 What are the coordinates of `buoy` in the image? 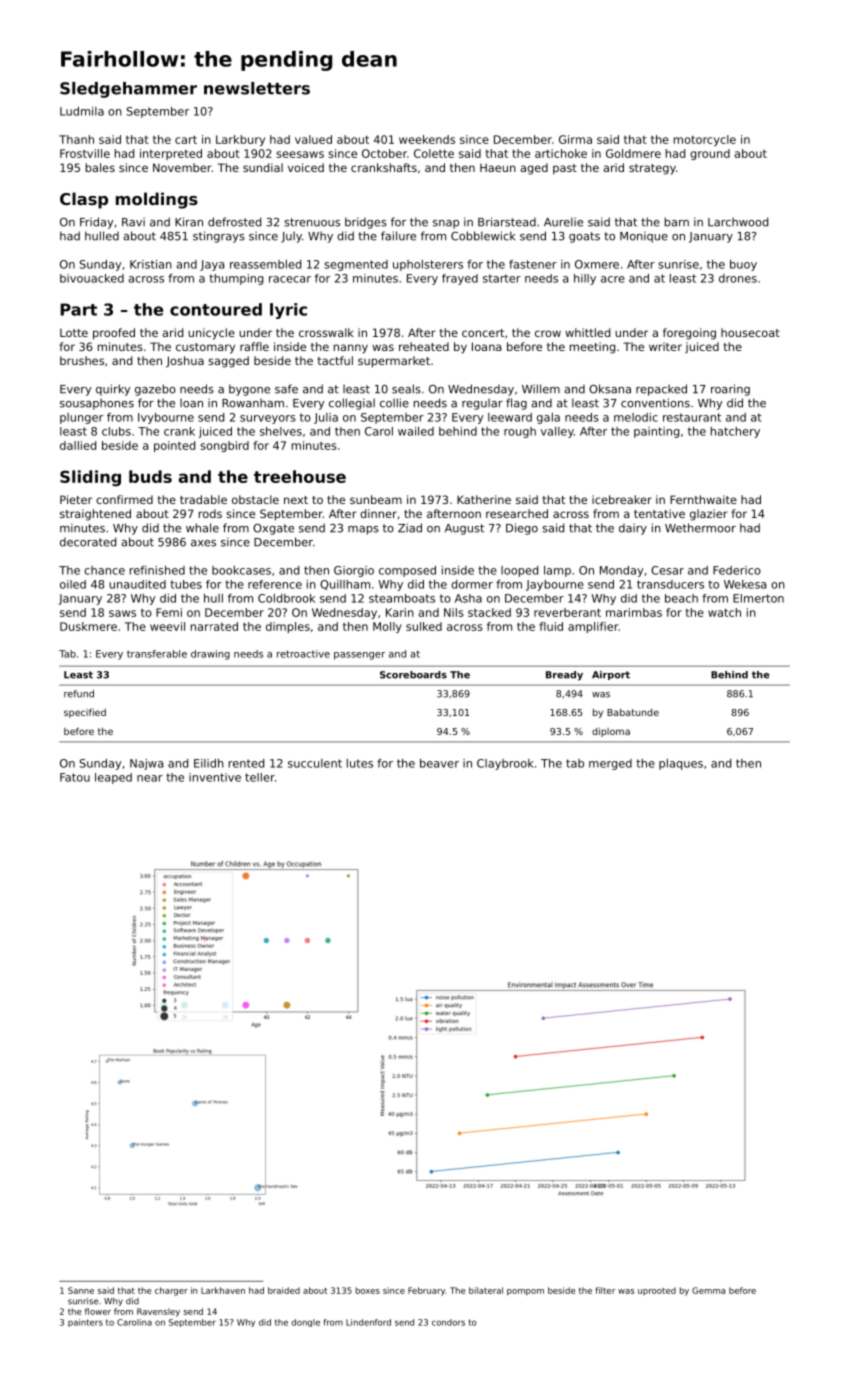 It's located at (743, 265).
